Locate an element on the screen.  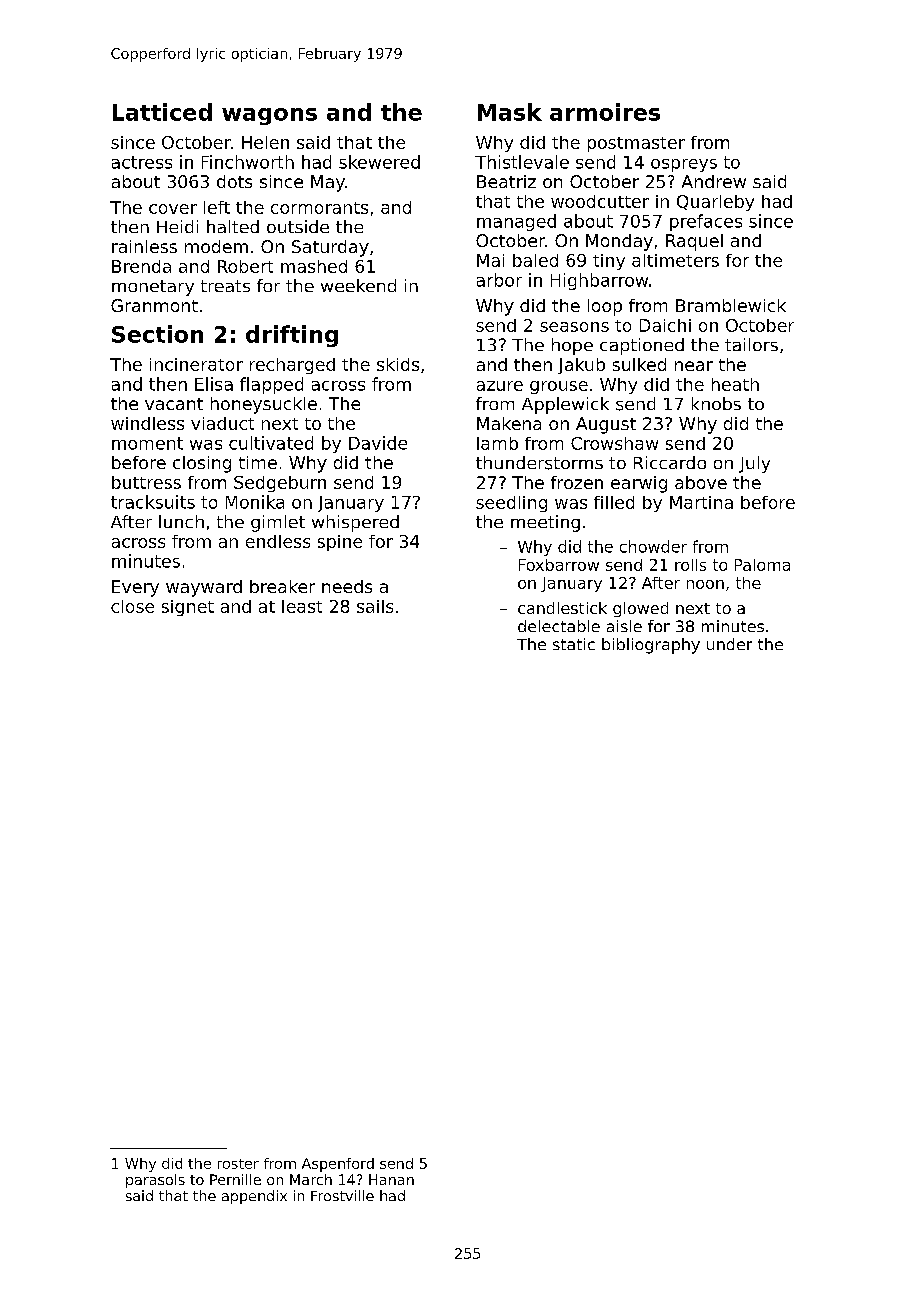
Latticed is located at coordinates (162, 112).
